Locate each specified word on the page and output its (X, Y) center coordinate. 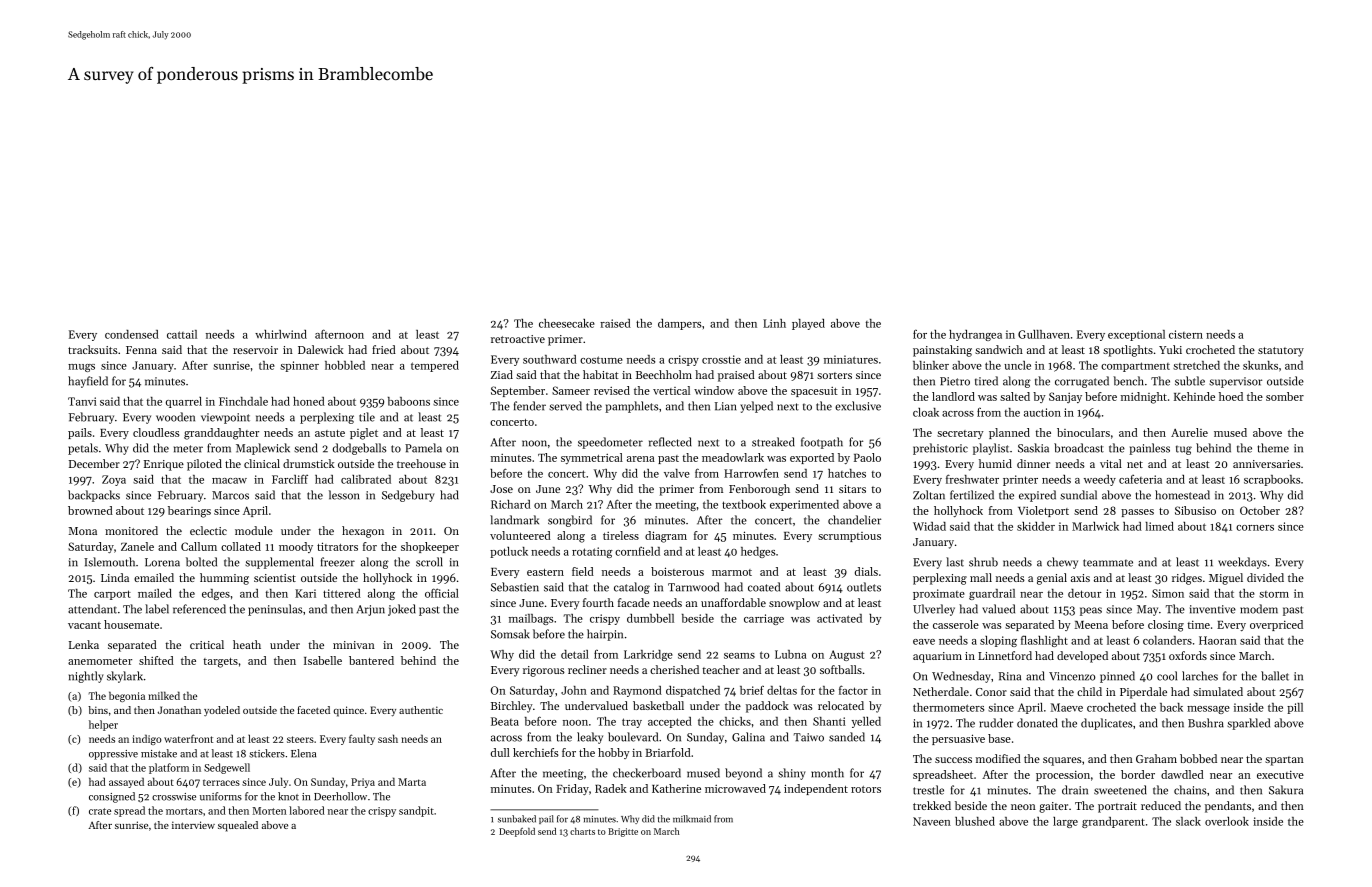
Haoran (1218, 640)
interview (193, 825)
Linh (774, 323)
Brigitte (623, 832)
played (808, 324)
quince (348, 711)
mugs (81, 368)
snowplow (794, 604)
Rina (1010, 676)
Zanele (137, 546)
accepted (670, 722)
